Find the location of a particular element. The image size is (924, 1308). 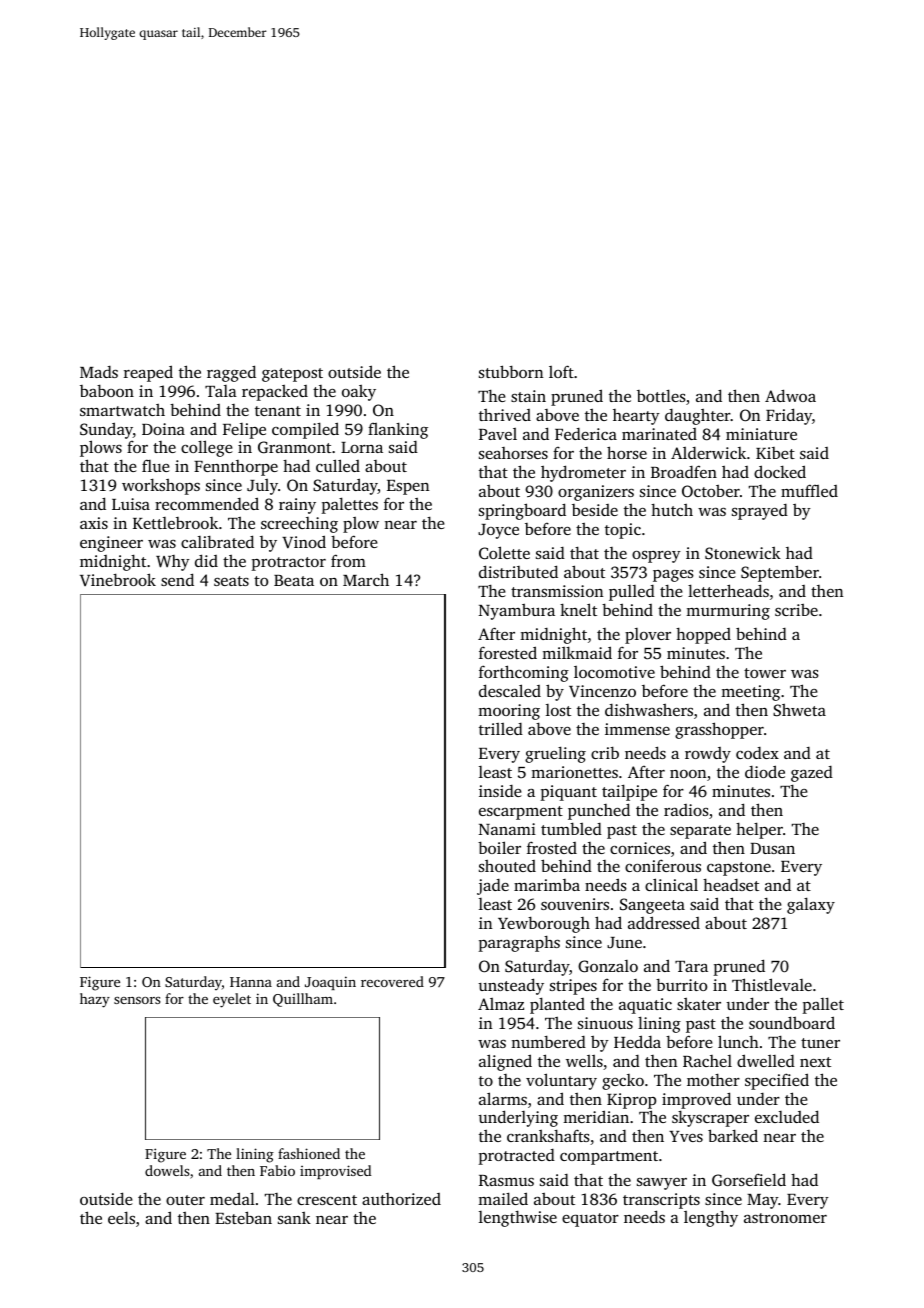

souvenirs is located at coordinates (575, 904).
